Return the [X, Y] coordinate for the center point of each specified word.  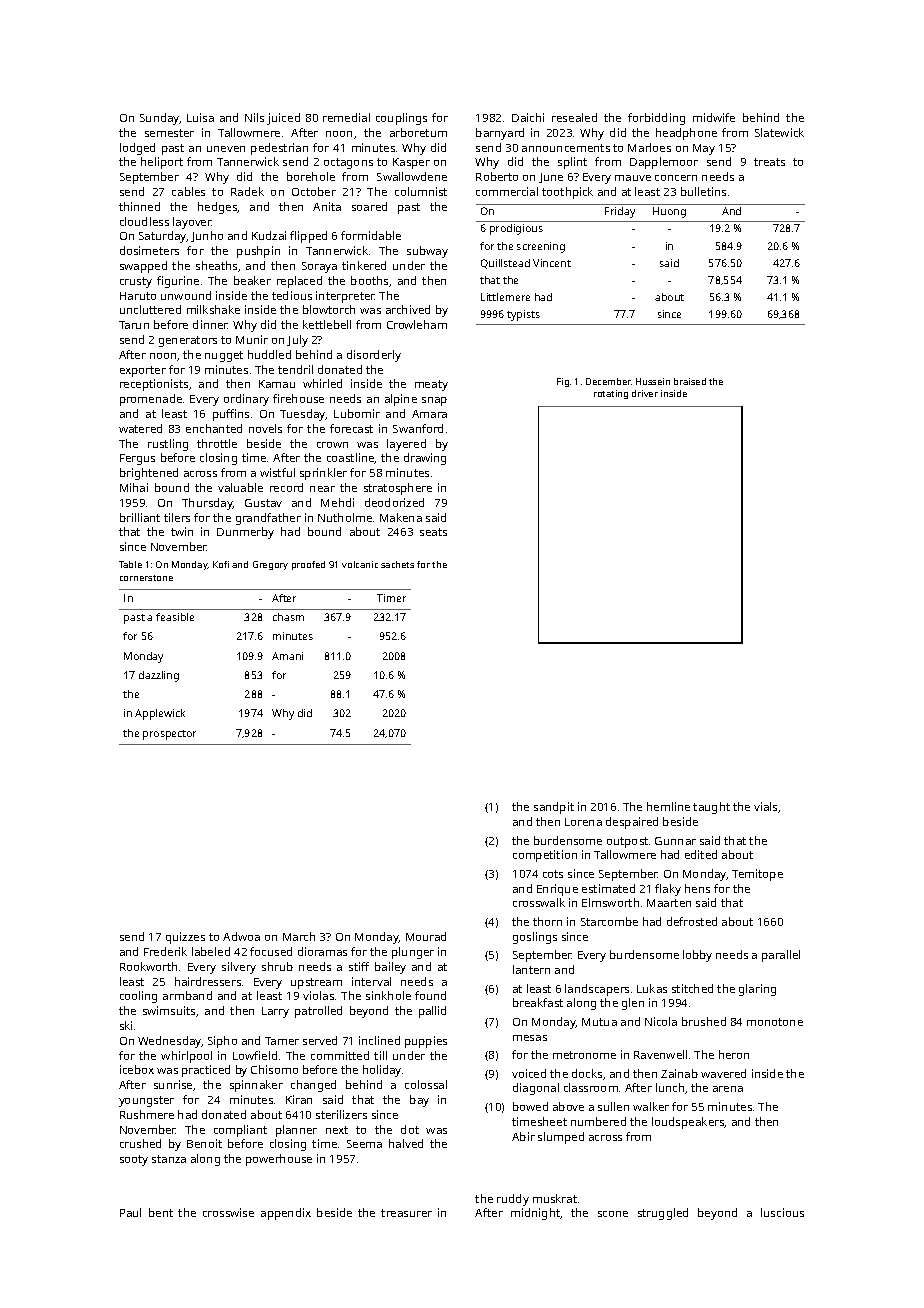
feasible [175, 617]
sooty [134, 1160]
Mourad [426, 936]
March [299, 936]
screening [541, 247]
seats [433, 532]
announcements [566, 148]
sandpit [554, 808]
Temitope [757, 875]
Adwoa [241, 936]
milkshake [213, 309]
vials [766, 807]
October [314, 191]
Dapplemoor [664, 163]
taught [711, 808]
